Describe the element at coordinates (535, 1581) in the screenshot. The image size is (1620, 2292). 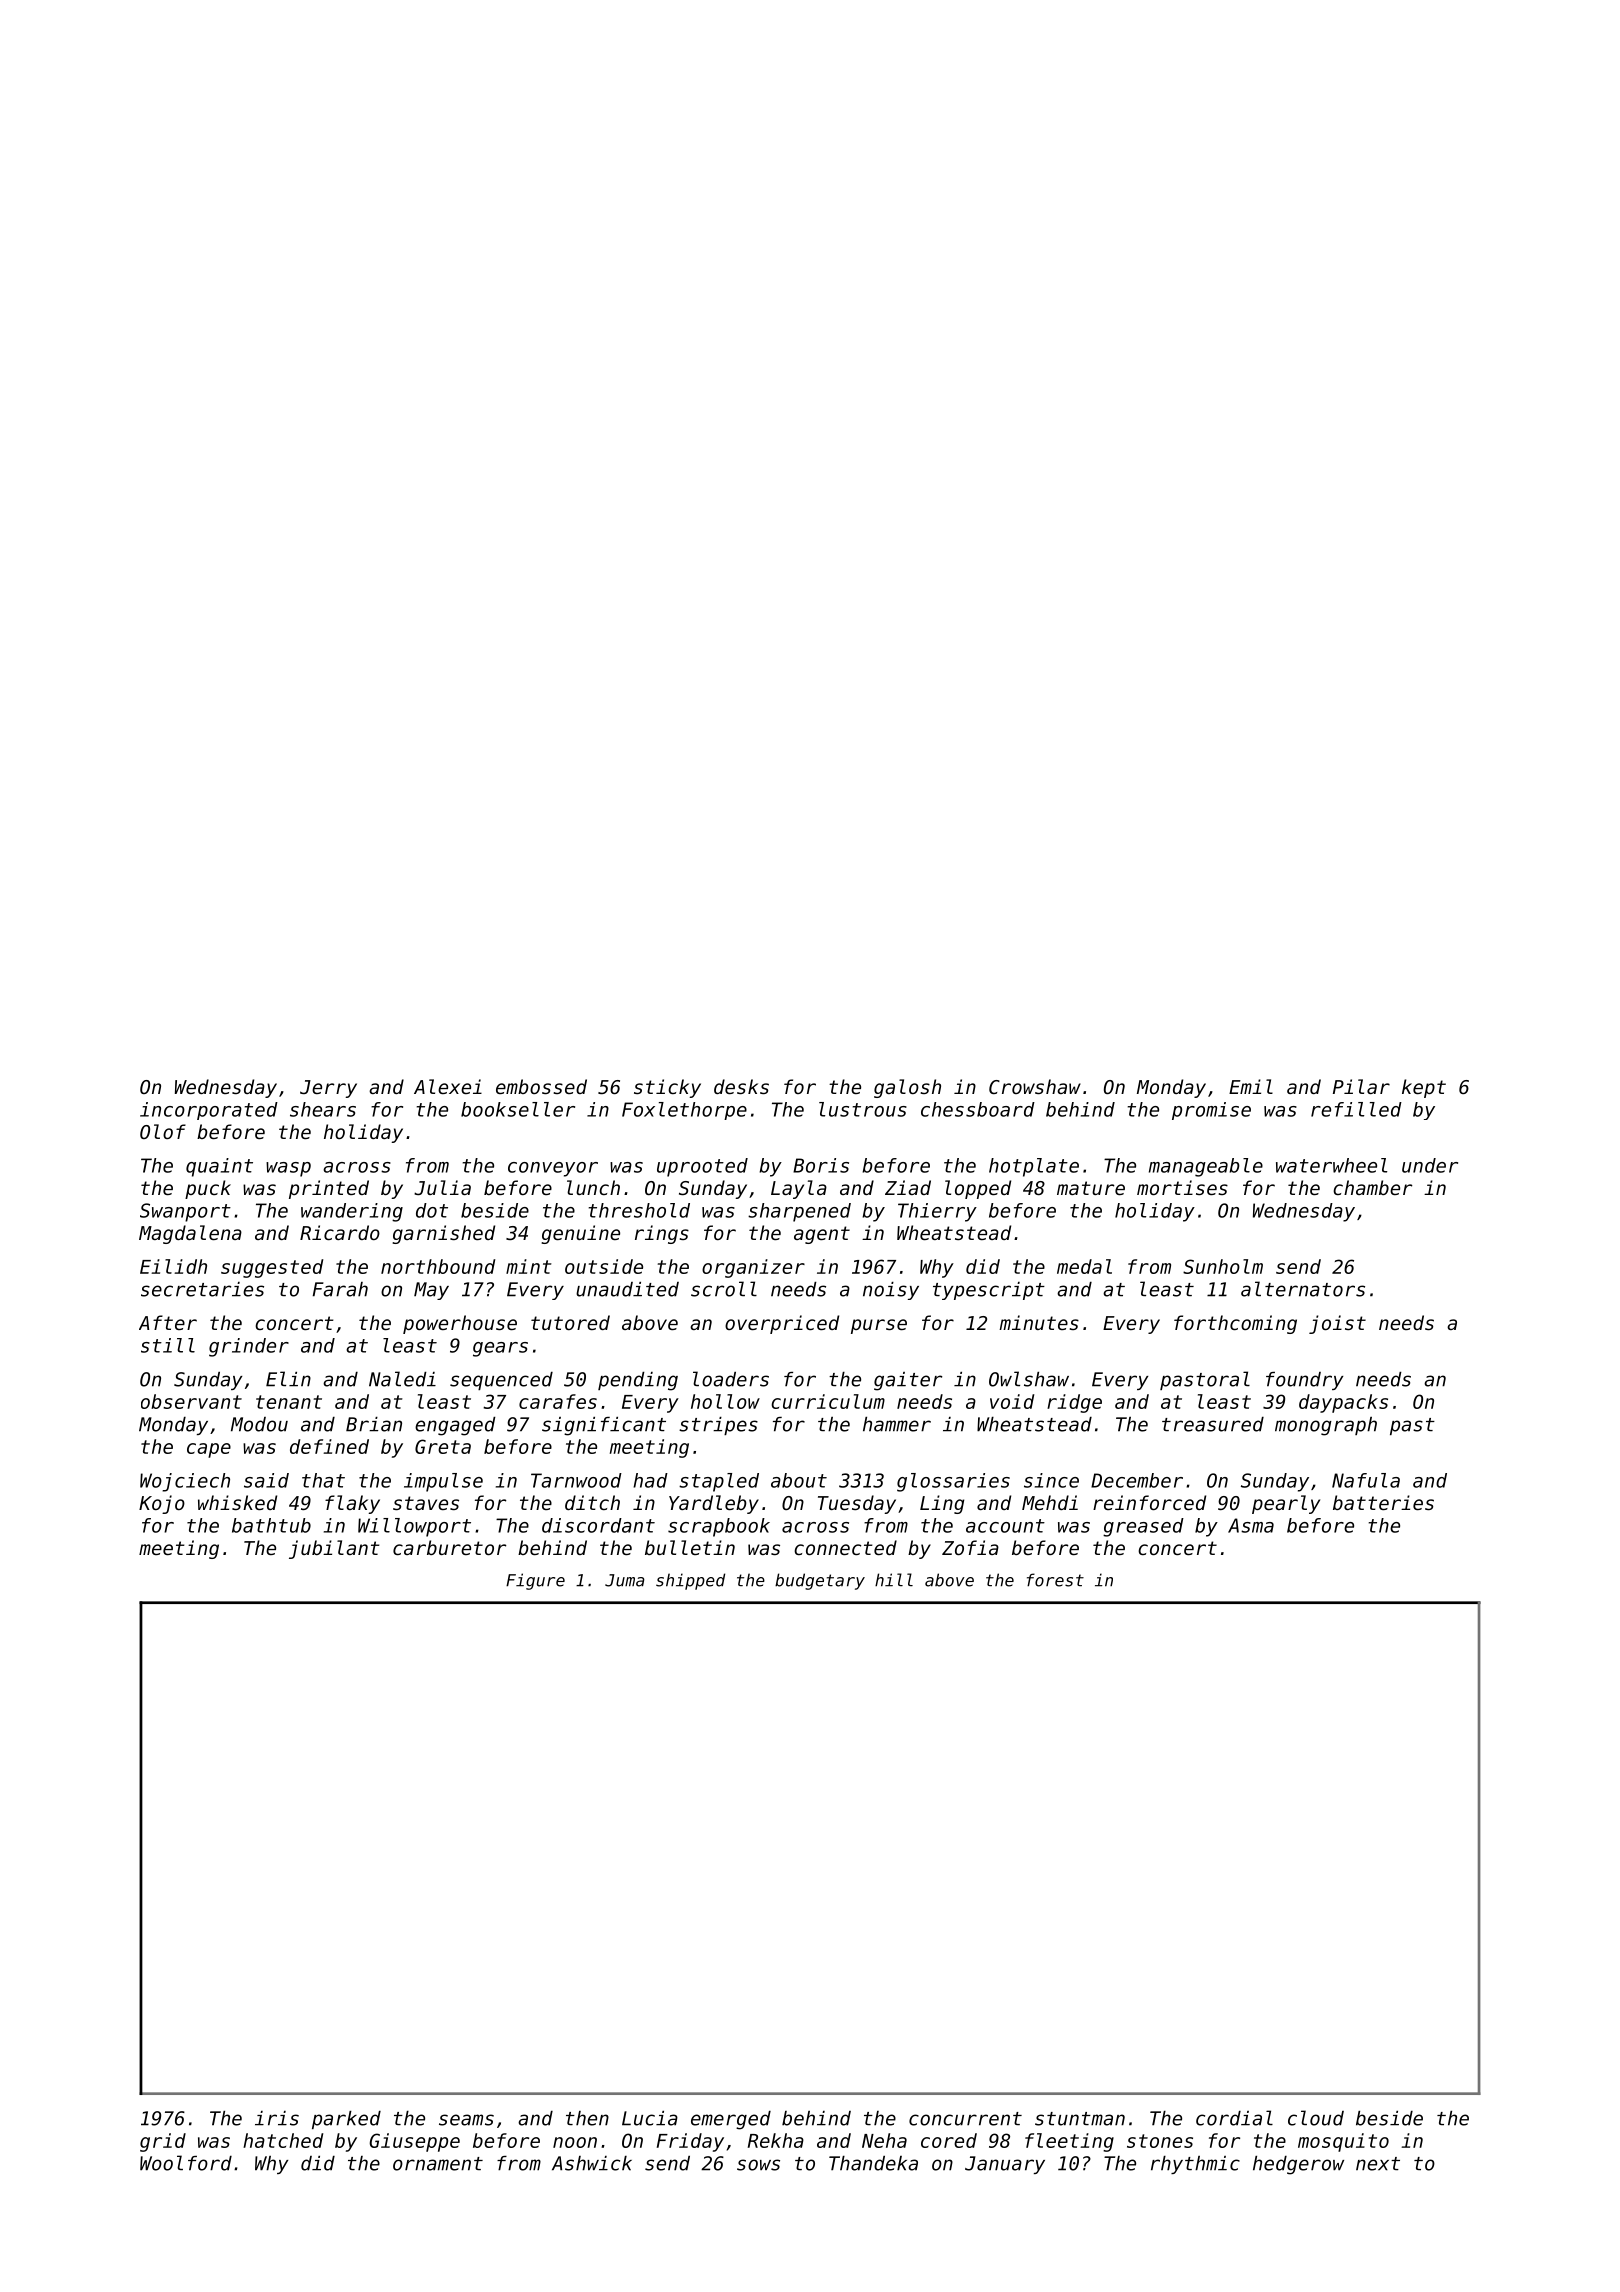
I see `Figure` at that location.
